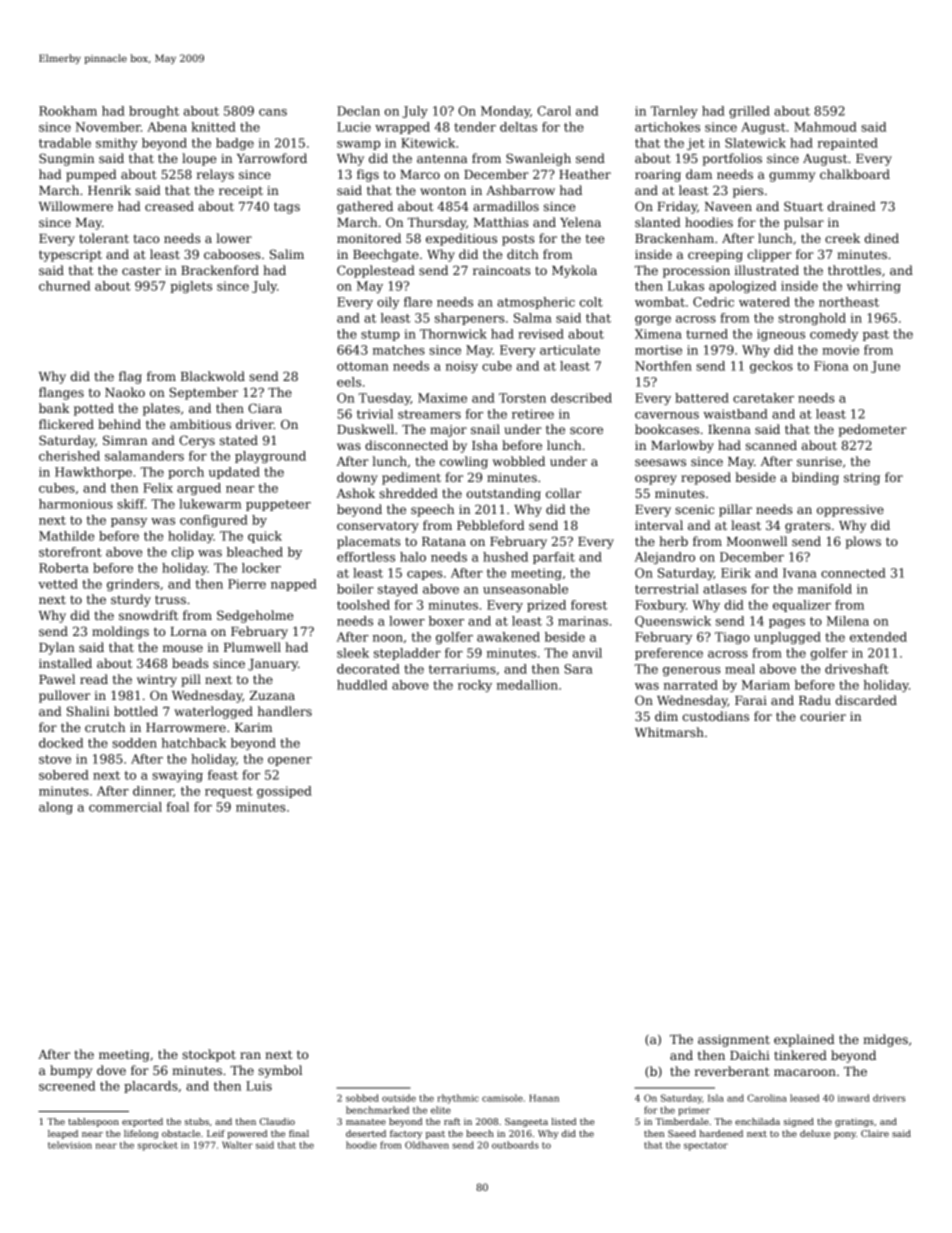 Image resolution: width=952 pixels, height=1233 pixels. I want to click on sprocket, so click(158, 1146).
